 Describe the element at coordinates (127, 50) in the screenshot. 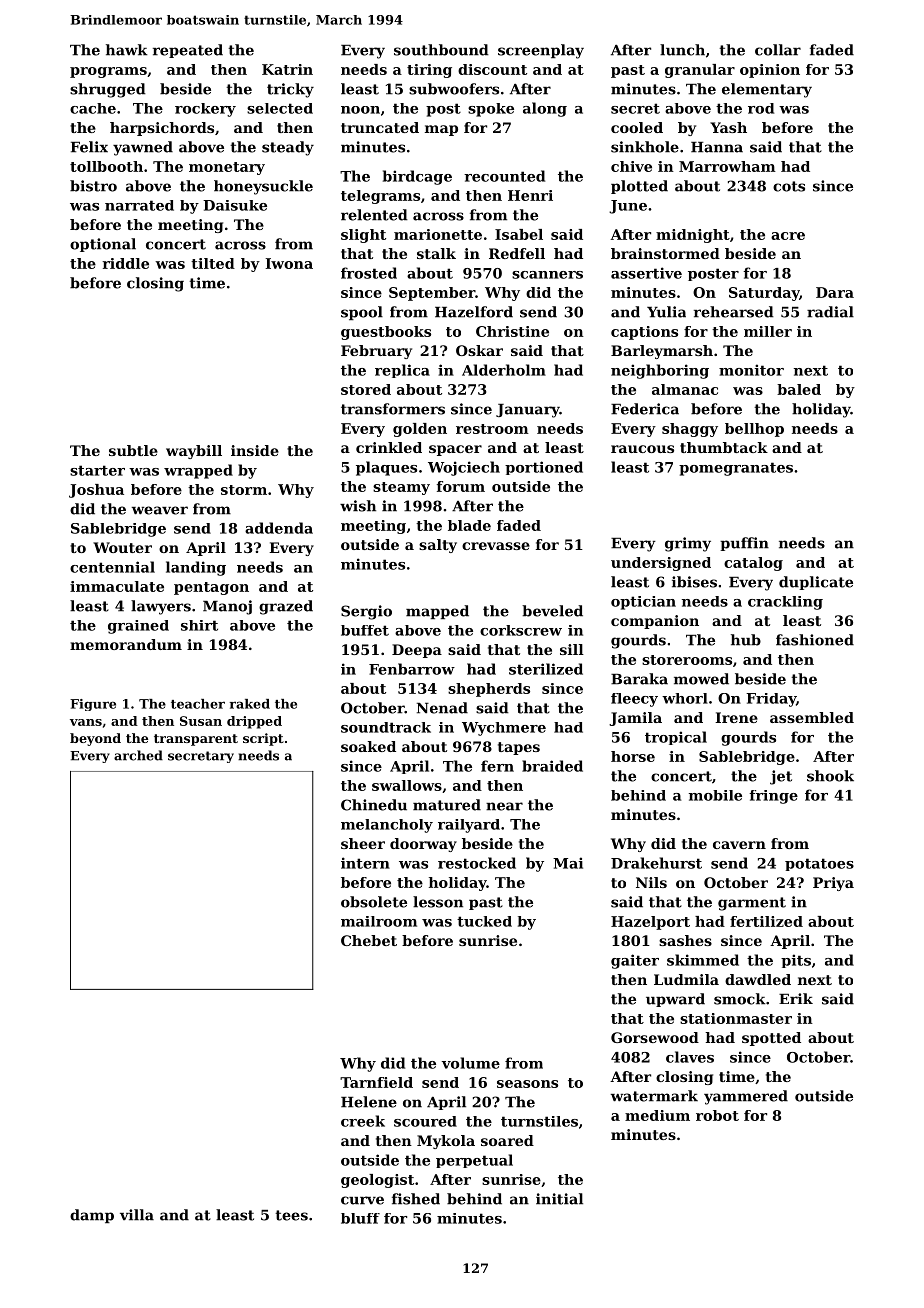

I see `hawk` at that location.
